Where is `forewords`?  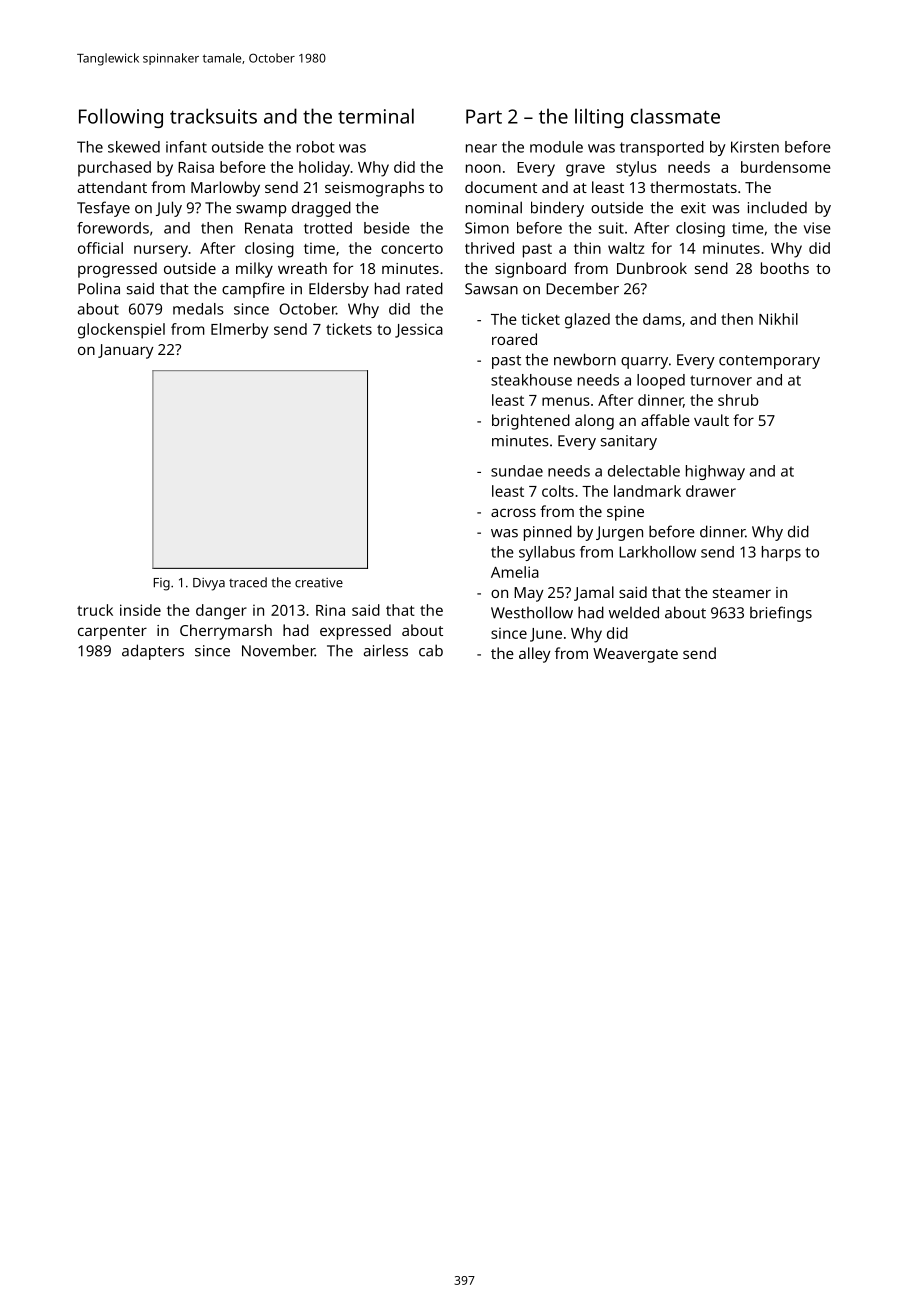 forewords is located at coordinates (113, 228).
